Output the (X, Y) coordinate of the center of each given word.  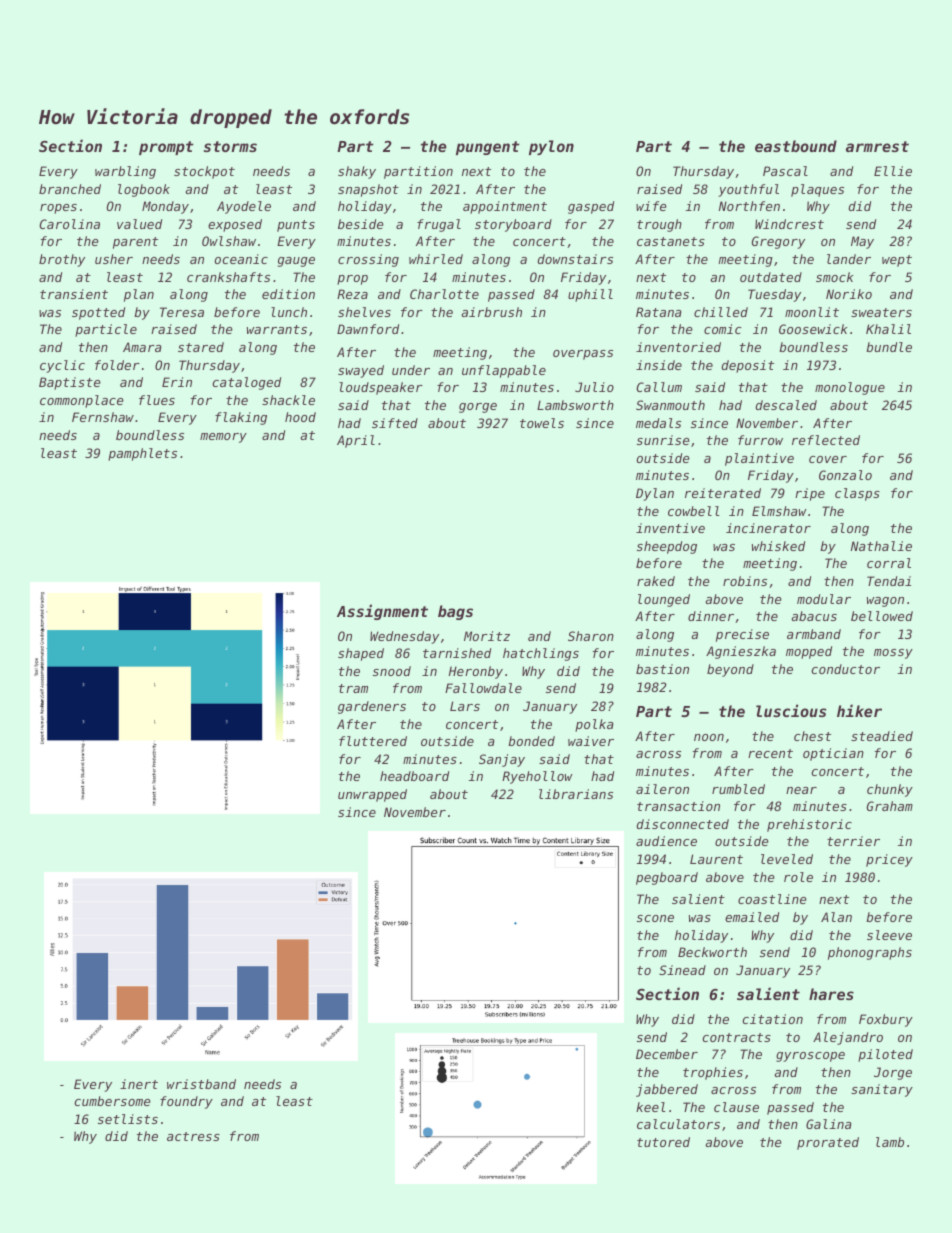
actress (193, 1136)
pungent (487, 148)
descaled (786, 405)
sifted (395, 423)
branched (70, 189)
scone (655, 918)
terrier (853, 841)
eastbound (796, 146)
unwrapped (372, 795)
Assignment (382, 612)
